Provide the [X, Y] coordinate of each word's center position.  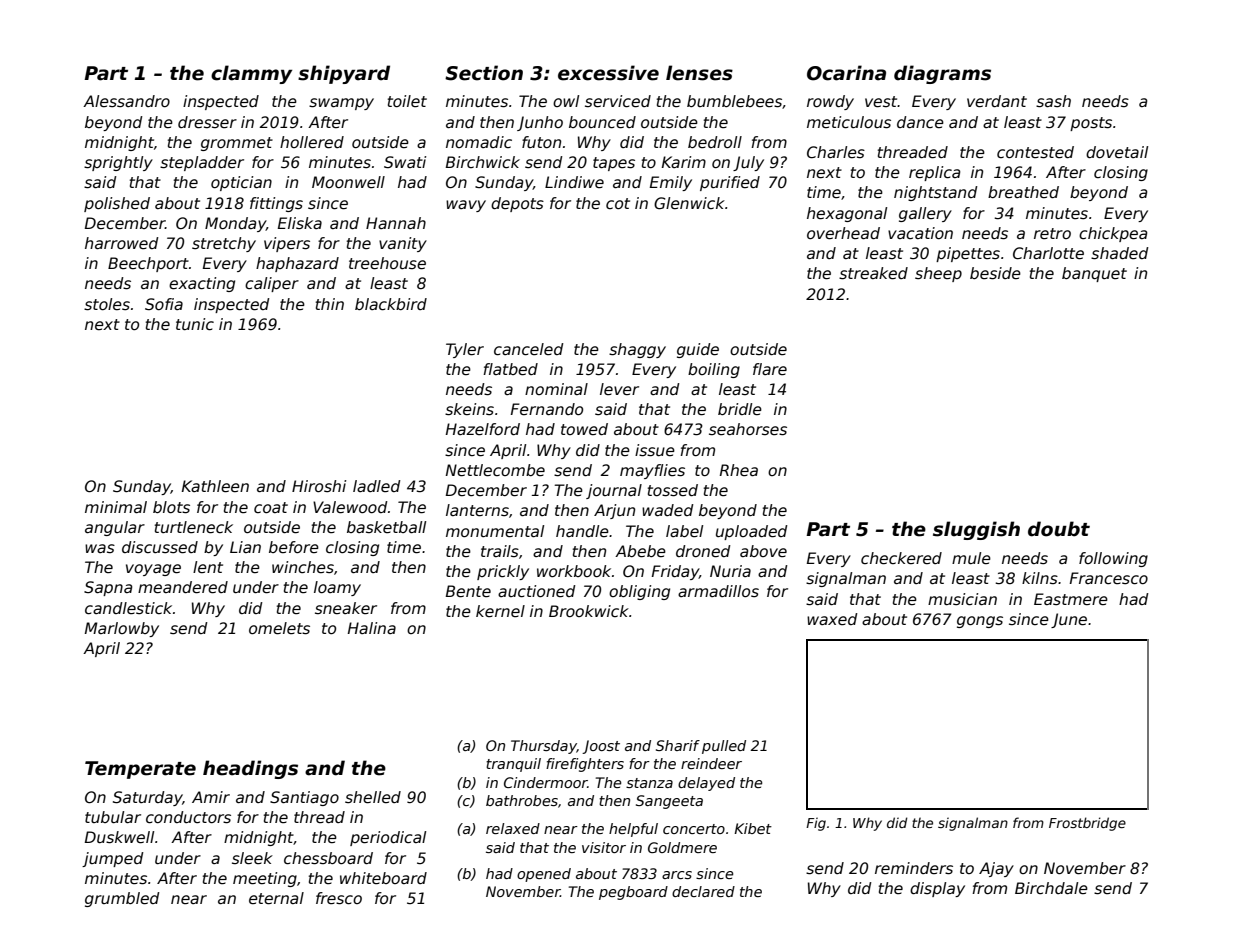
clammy [251, 74]
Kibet [753, 828]
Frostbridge [1087, 824]
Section [484, 73]
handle [582, 531]
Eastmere [1071, 599]
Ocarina [846, 73]
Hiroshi [319, 486]
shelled [373, 797]
